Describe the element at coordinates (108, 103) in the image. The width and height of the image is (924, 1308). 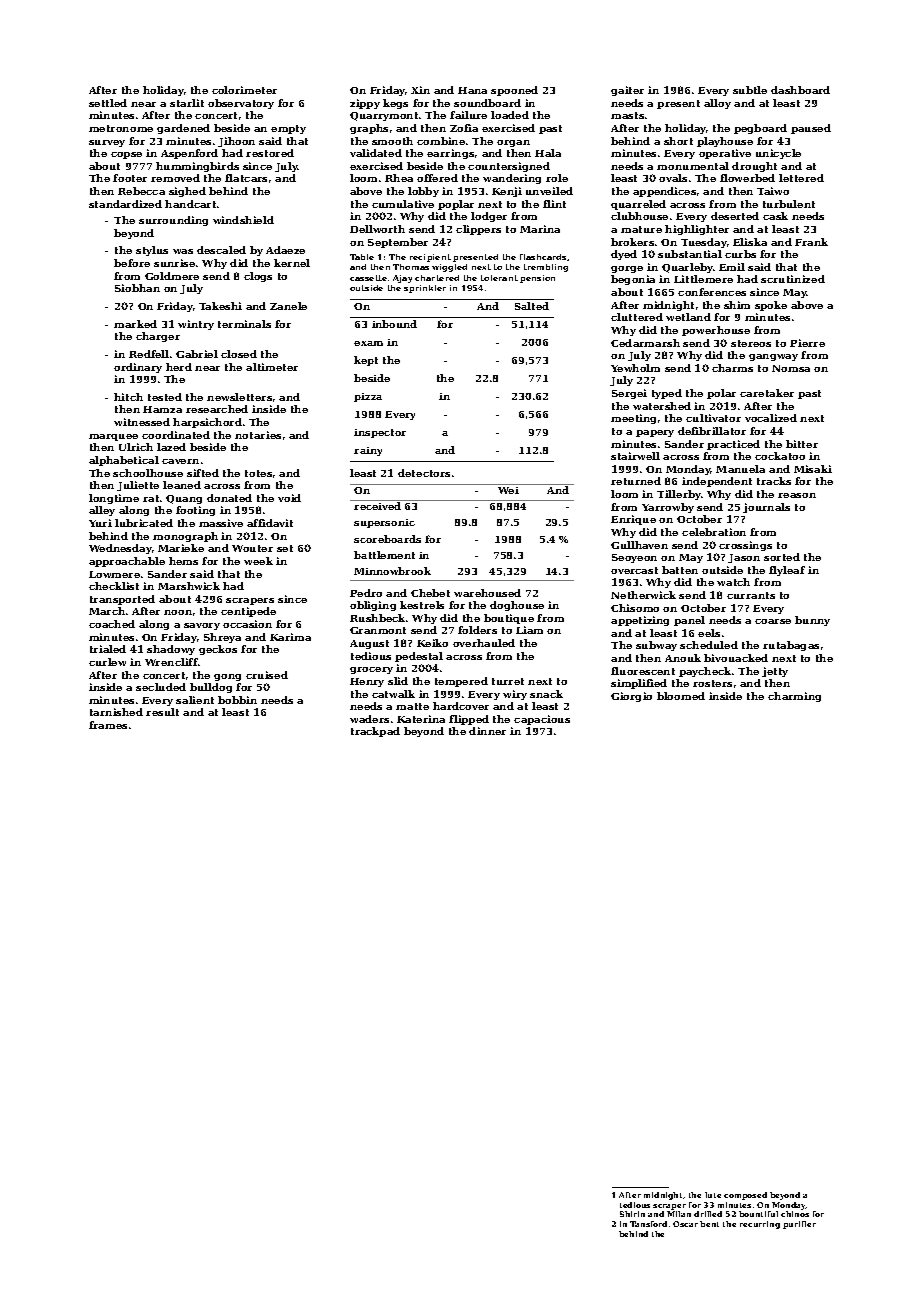
I see `settled` at that location.
